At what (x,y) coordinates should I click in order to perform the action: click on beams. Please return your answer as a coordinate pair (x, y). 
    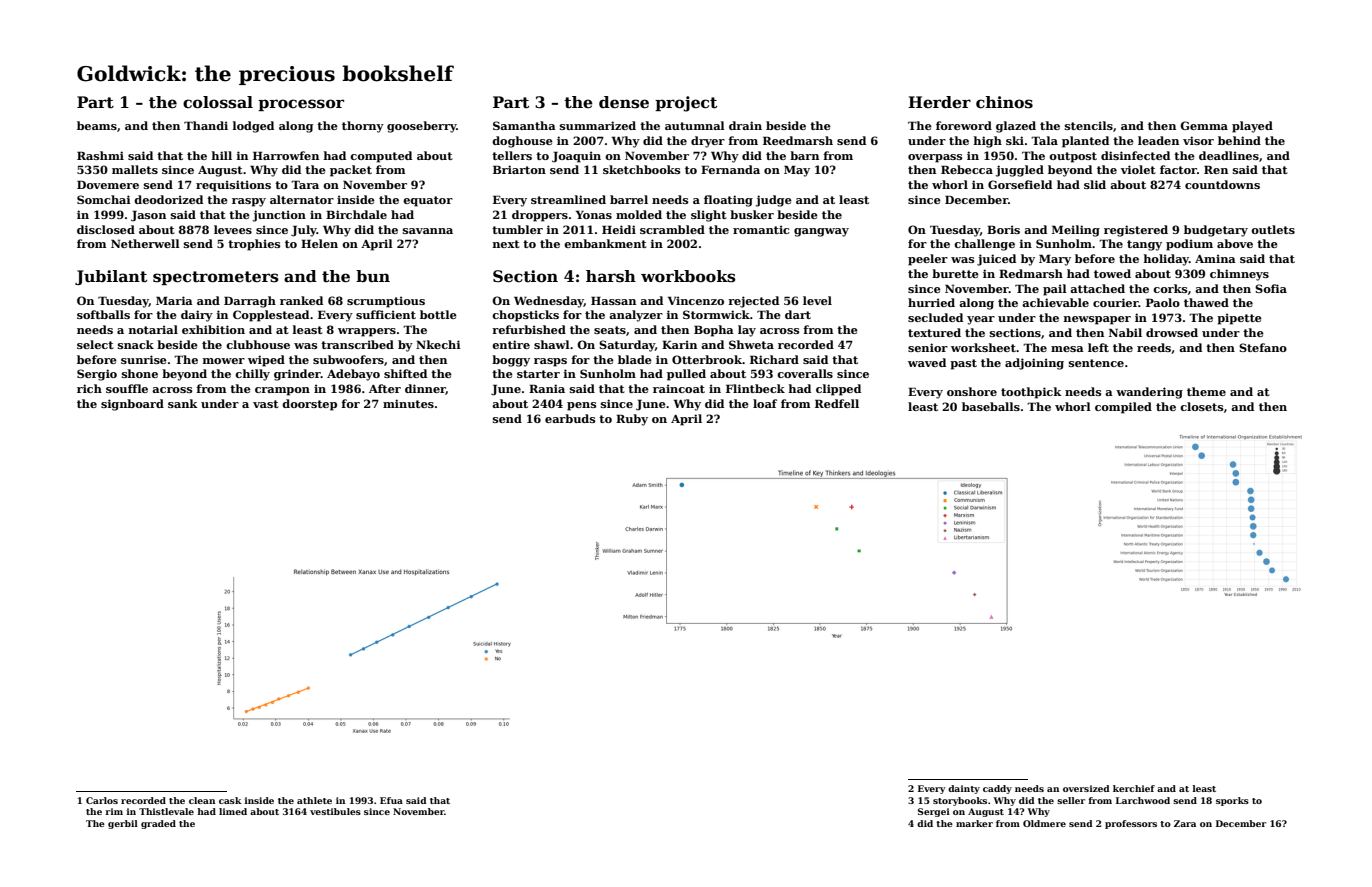
    Looking at the image, I should click on (97, 125).
